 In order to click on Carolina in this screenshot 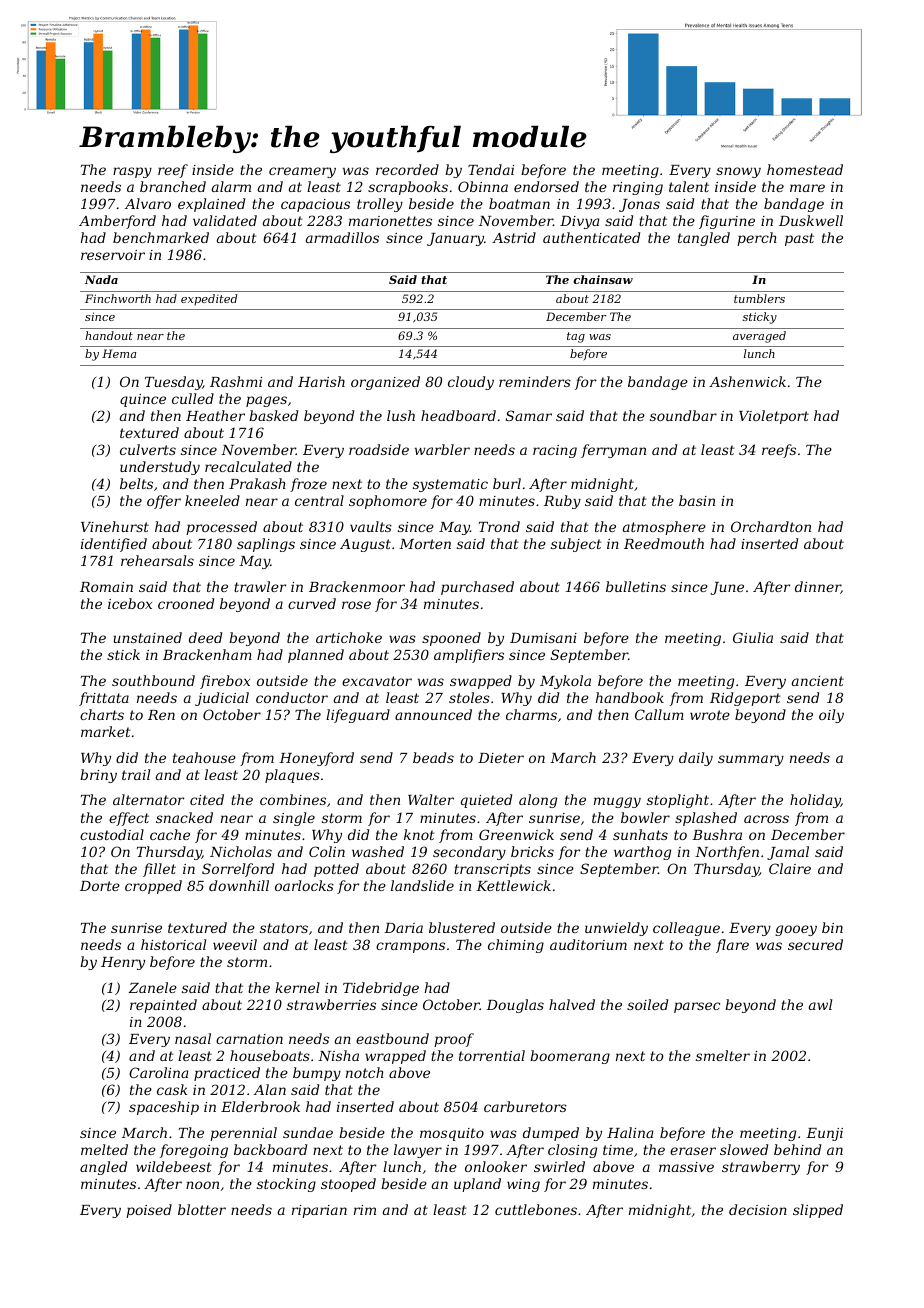, I will do `click(158, 1072)`.
